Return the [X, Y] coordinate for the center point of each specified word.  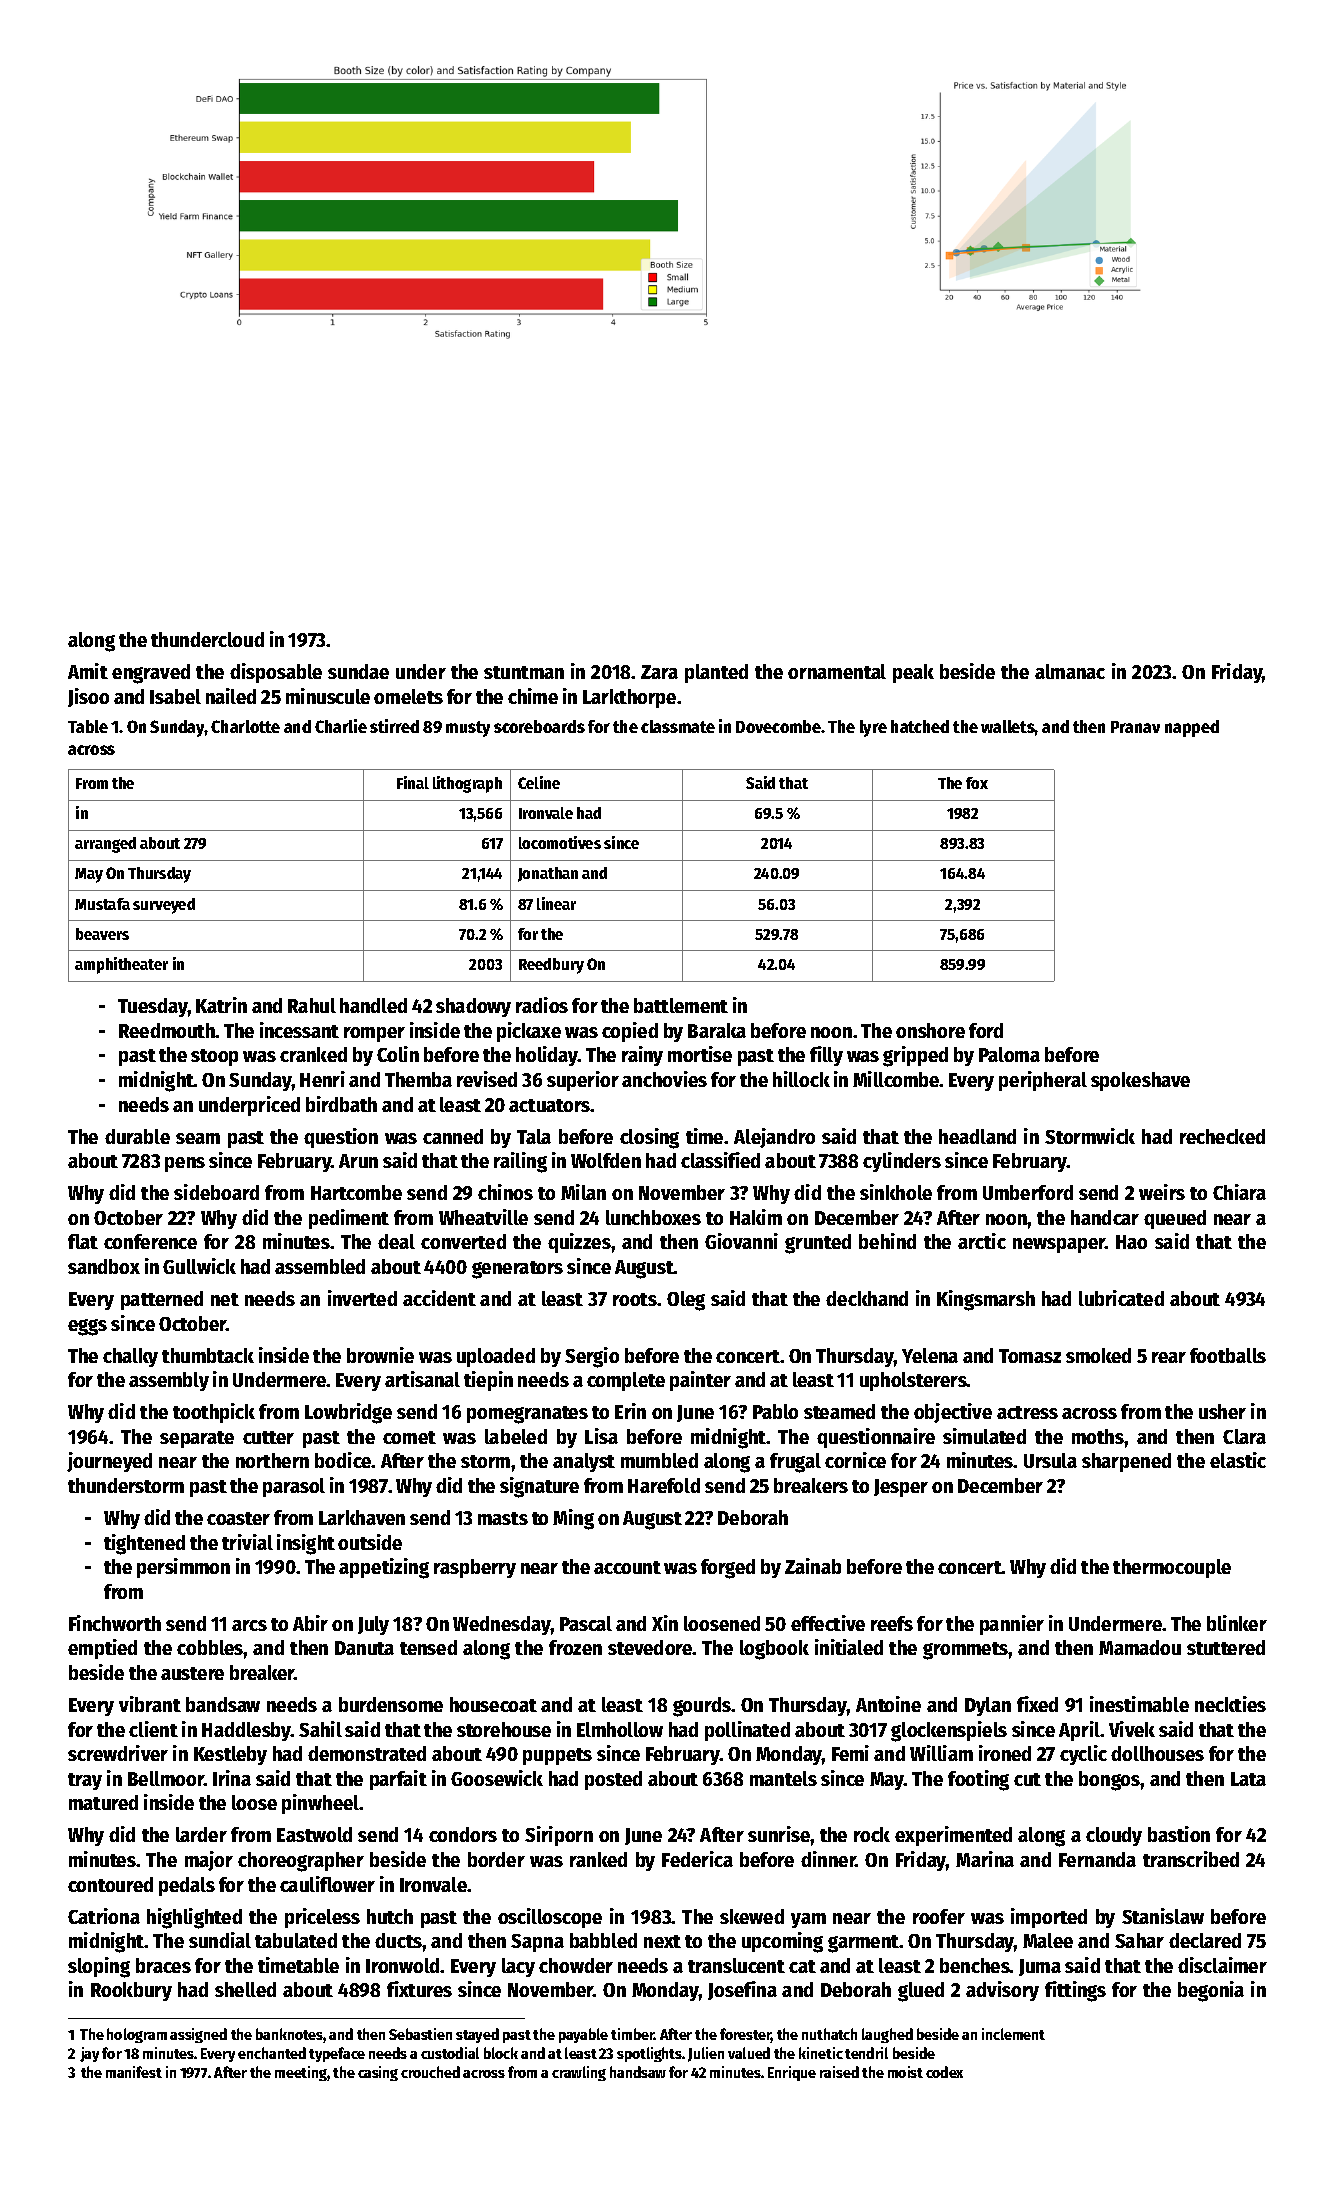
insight [306, 1544]
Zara [659, 672]
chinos [505, 1192]
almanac [1070, 671]
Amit [88, 671]
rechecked [1222, 1136]
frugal [795, 1463]
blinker [1237, 1623]
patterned [162, 1300]
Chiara [1239, 1192]
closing [649, 1138]
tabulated [296, 1940]
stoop [214, 1057]
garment [864, 1944]
